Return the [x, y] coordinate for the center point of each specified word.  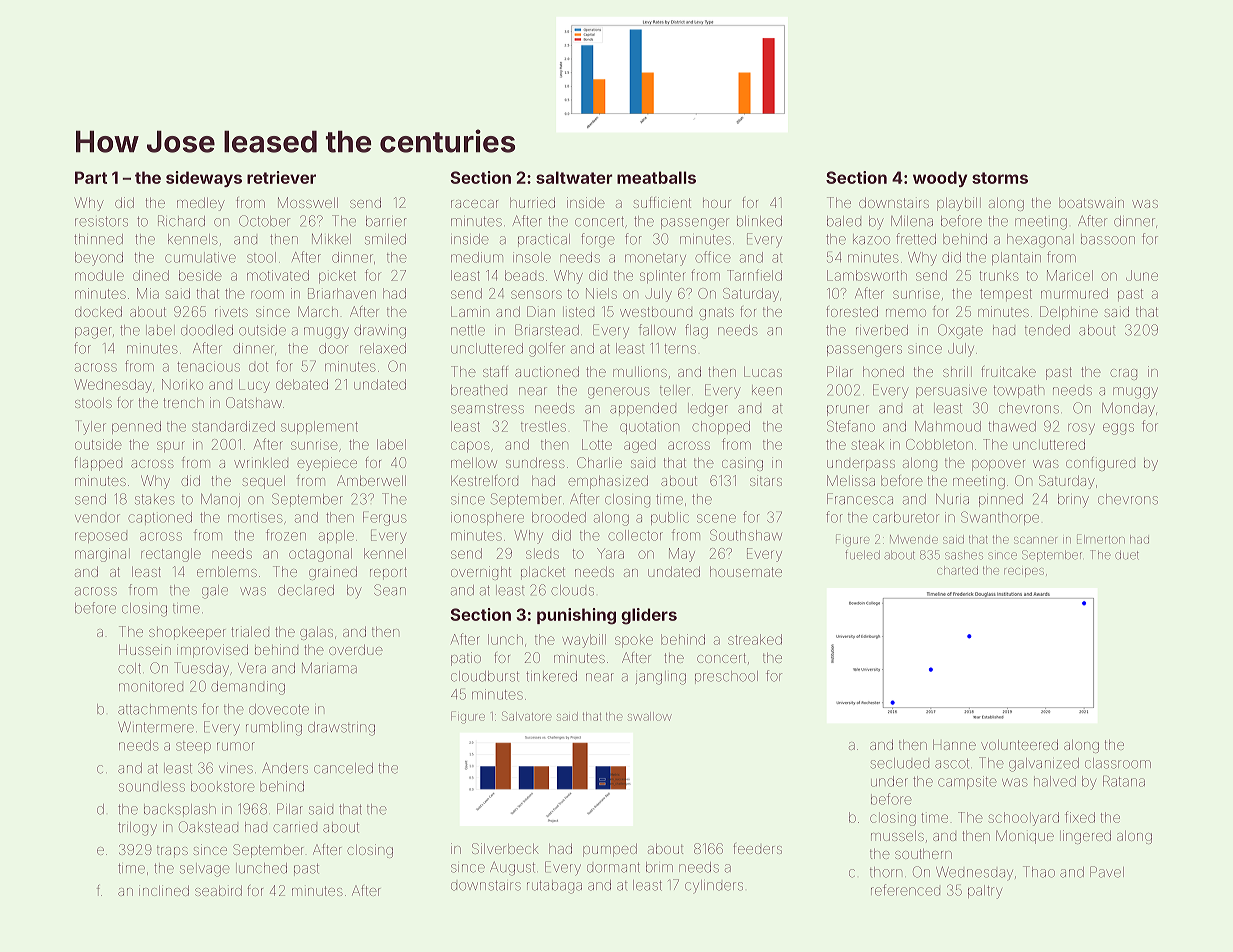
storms [1000, 178]
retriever [281, 177]
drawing [380, 332]
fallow [657, 330]
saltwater [574, 177]
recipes [1024, 572]
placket [543, 573]
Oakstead [208, 827]
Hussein [145, 649]
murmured [1074, 293]
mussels [897, 836]
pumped [610, 850]
